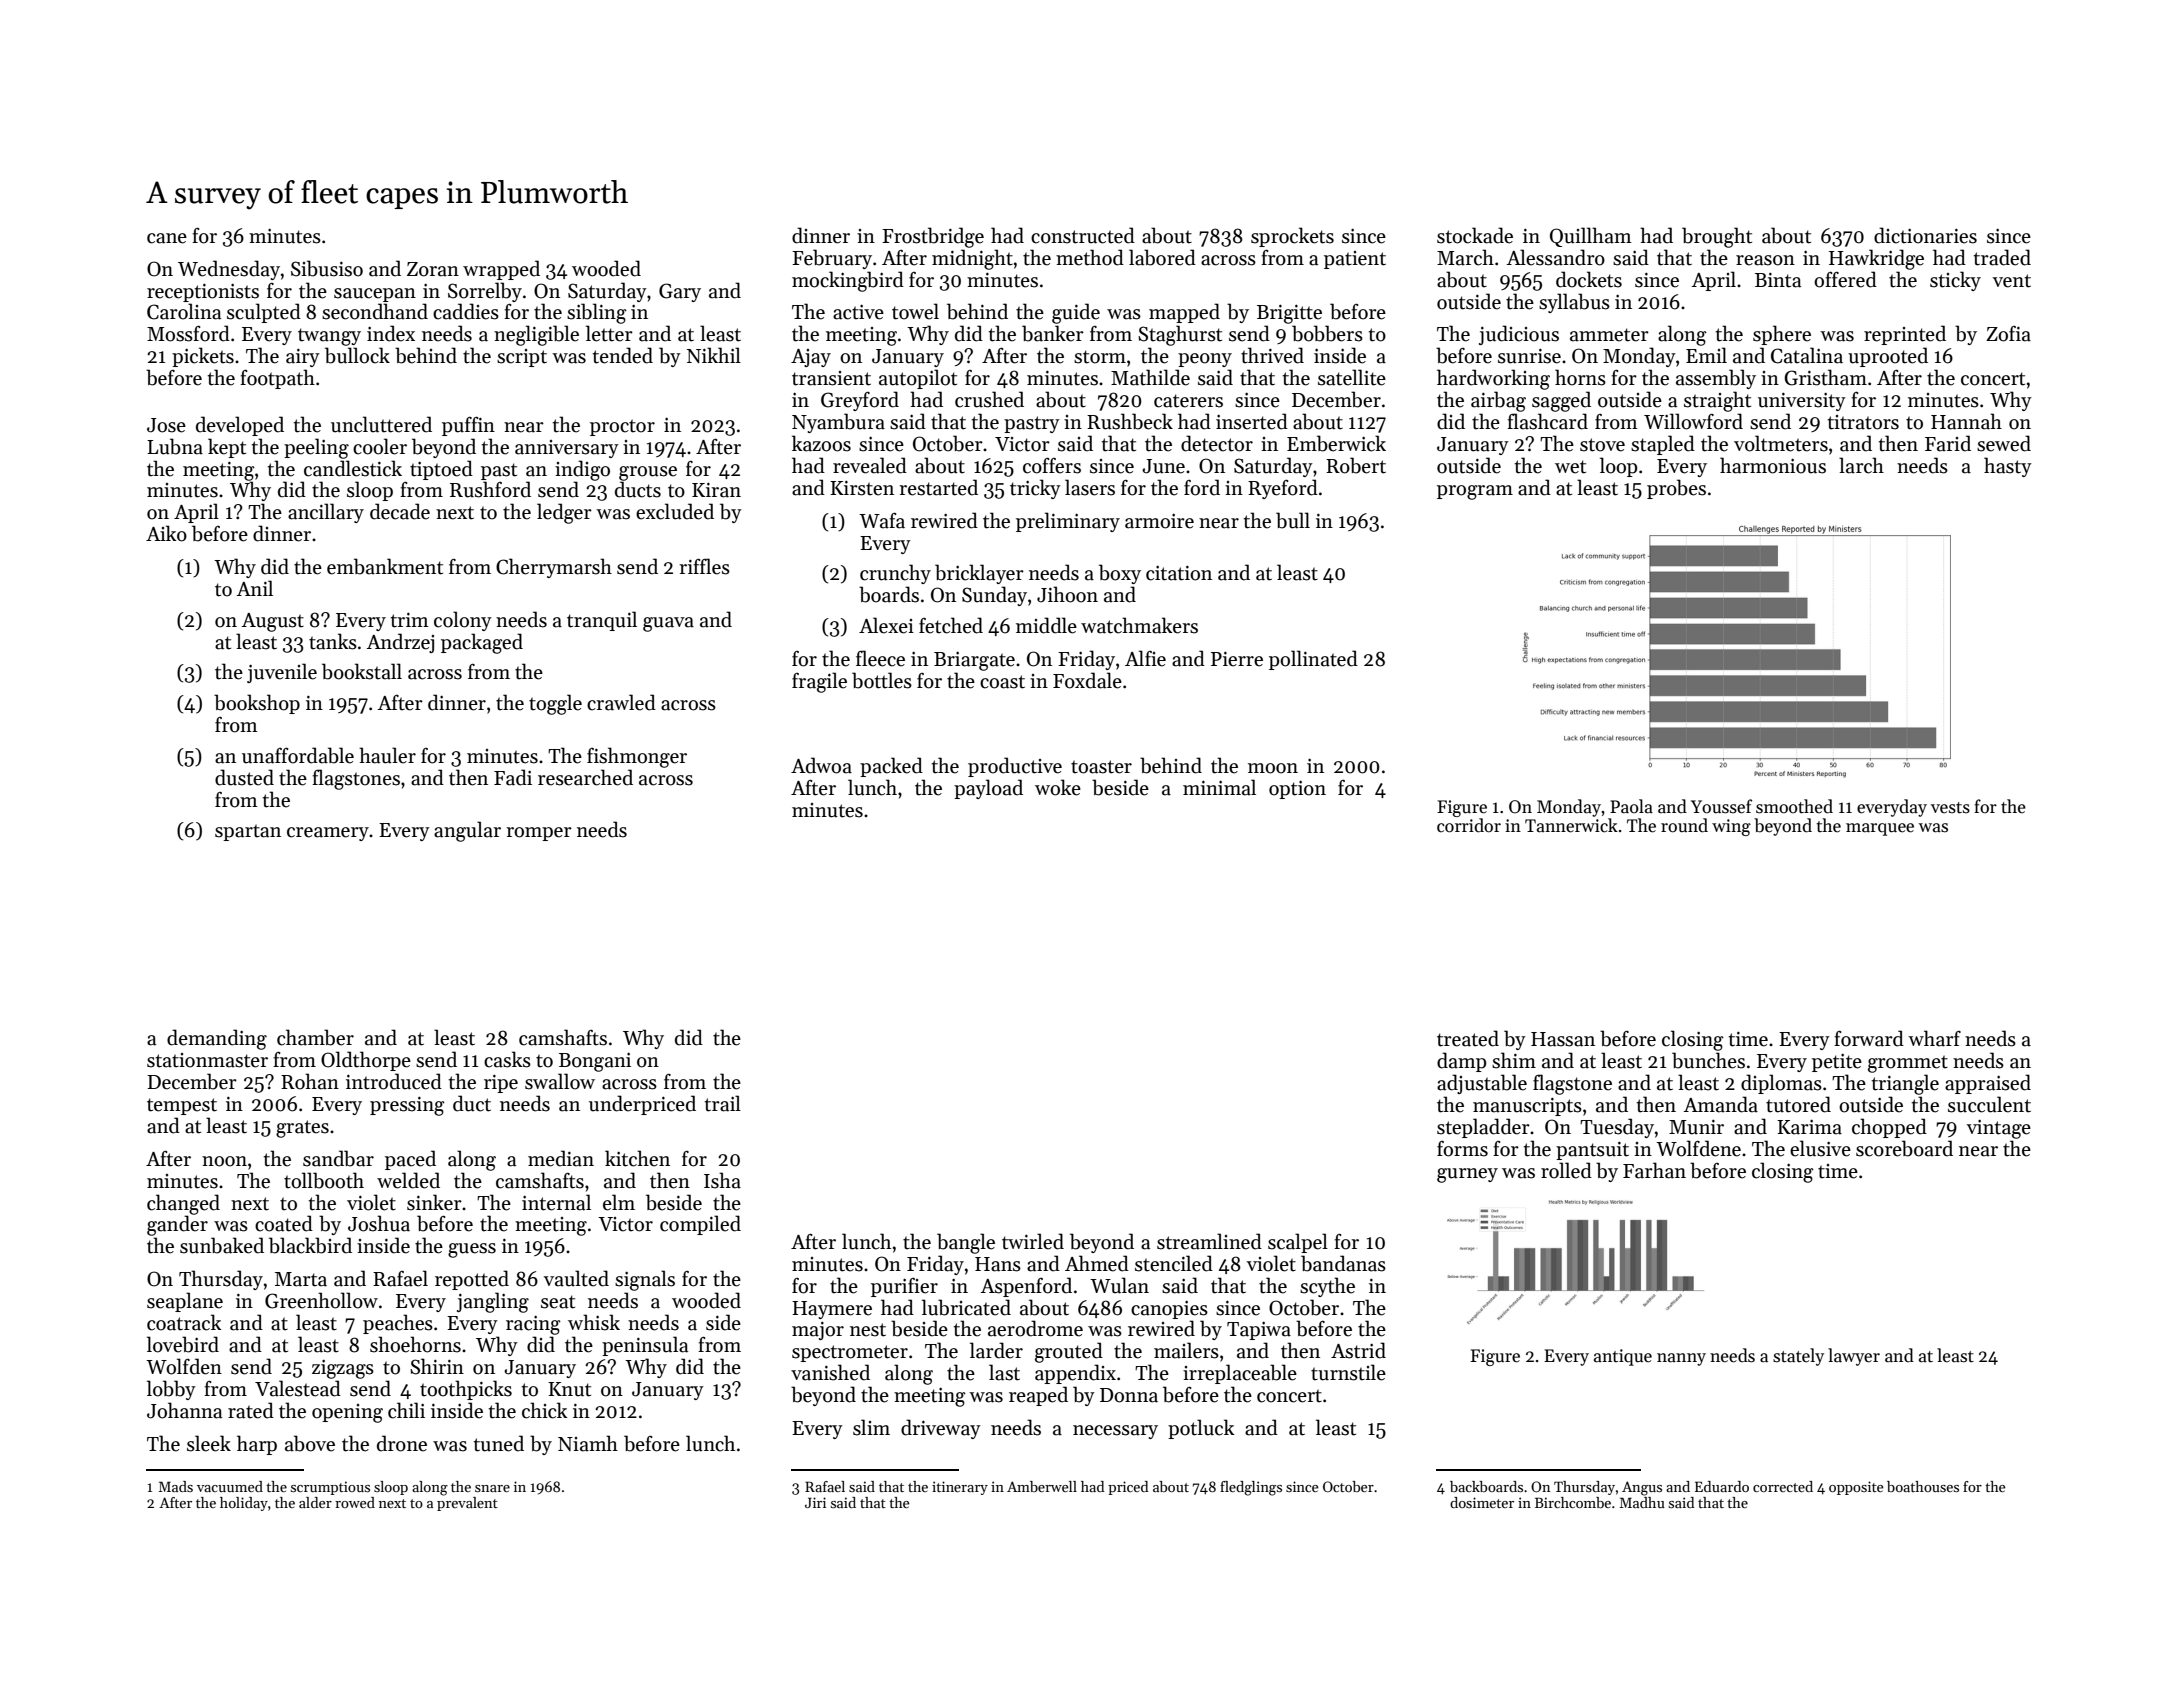 This screenshot has width=2178, height=1683. What do you see at coordinates (433, 269) in the screenshot?
I see `Zoran` at bounding box center [433, 269].
